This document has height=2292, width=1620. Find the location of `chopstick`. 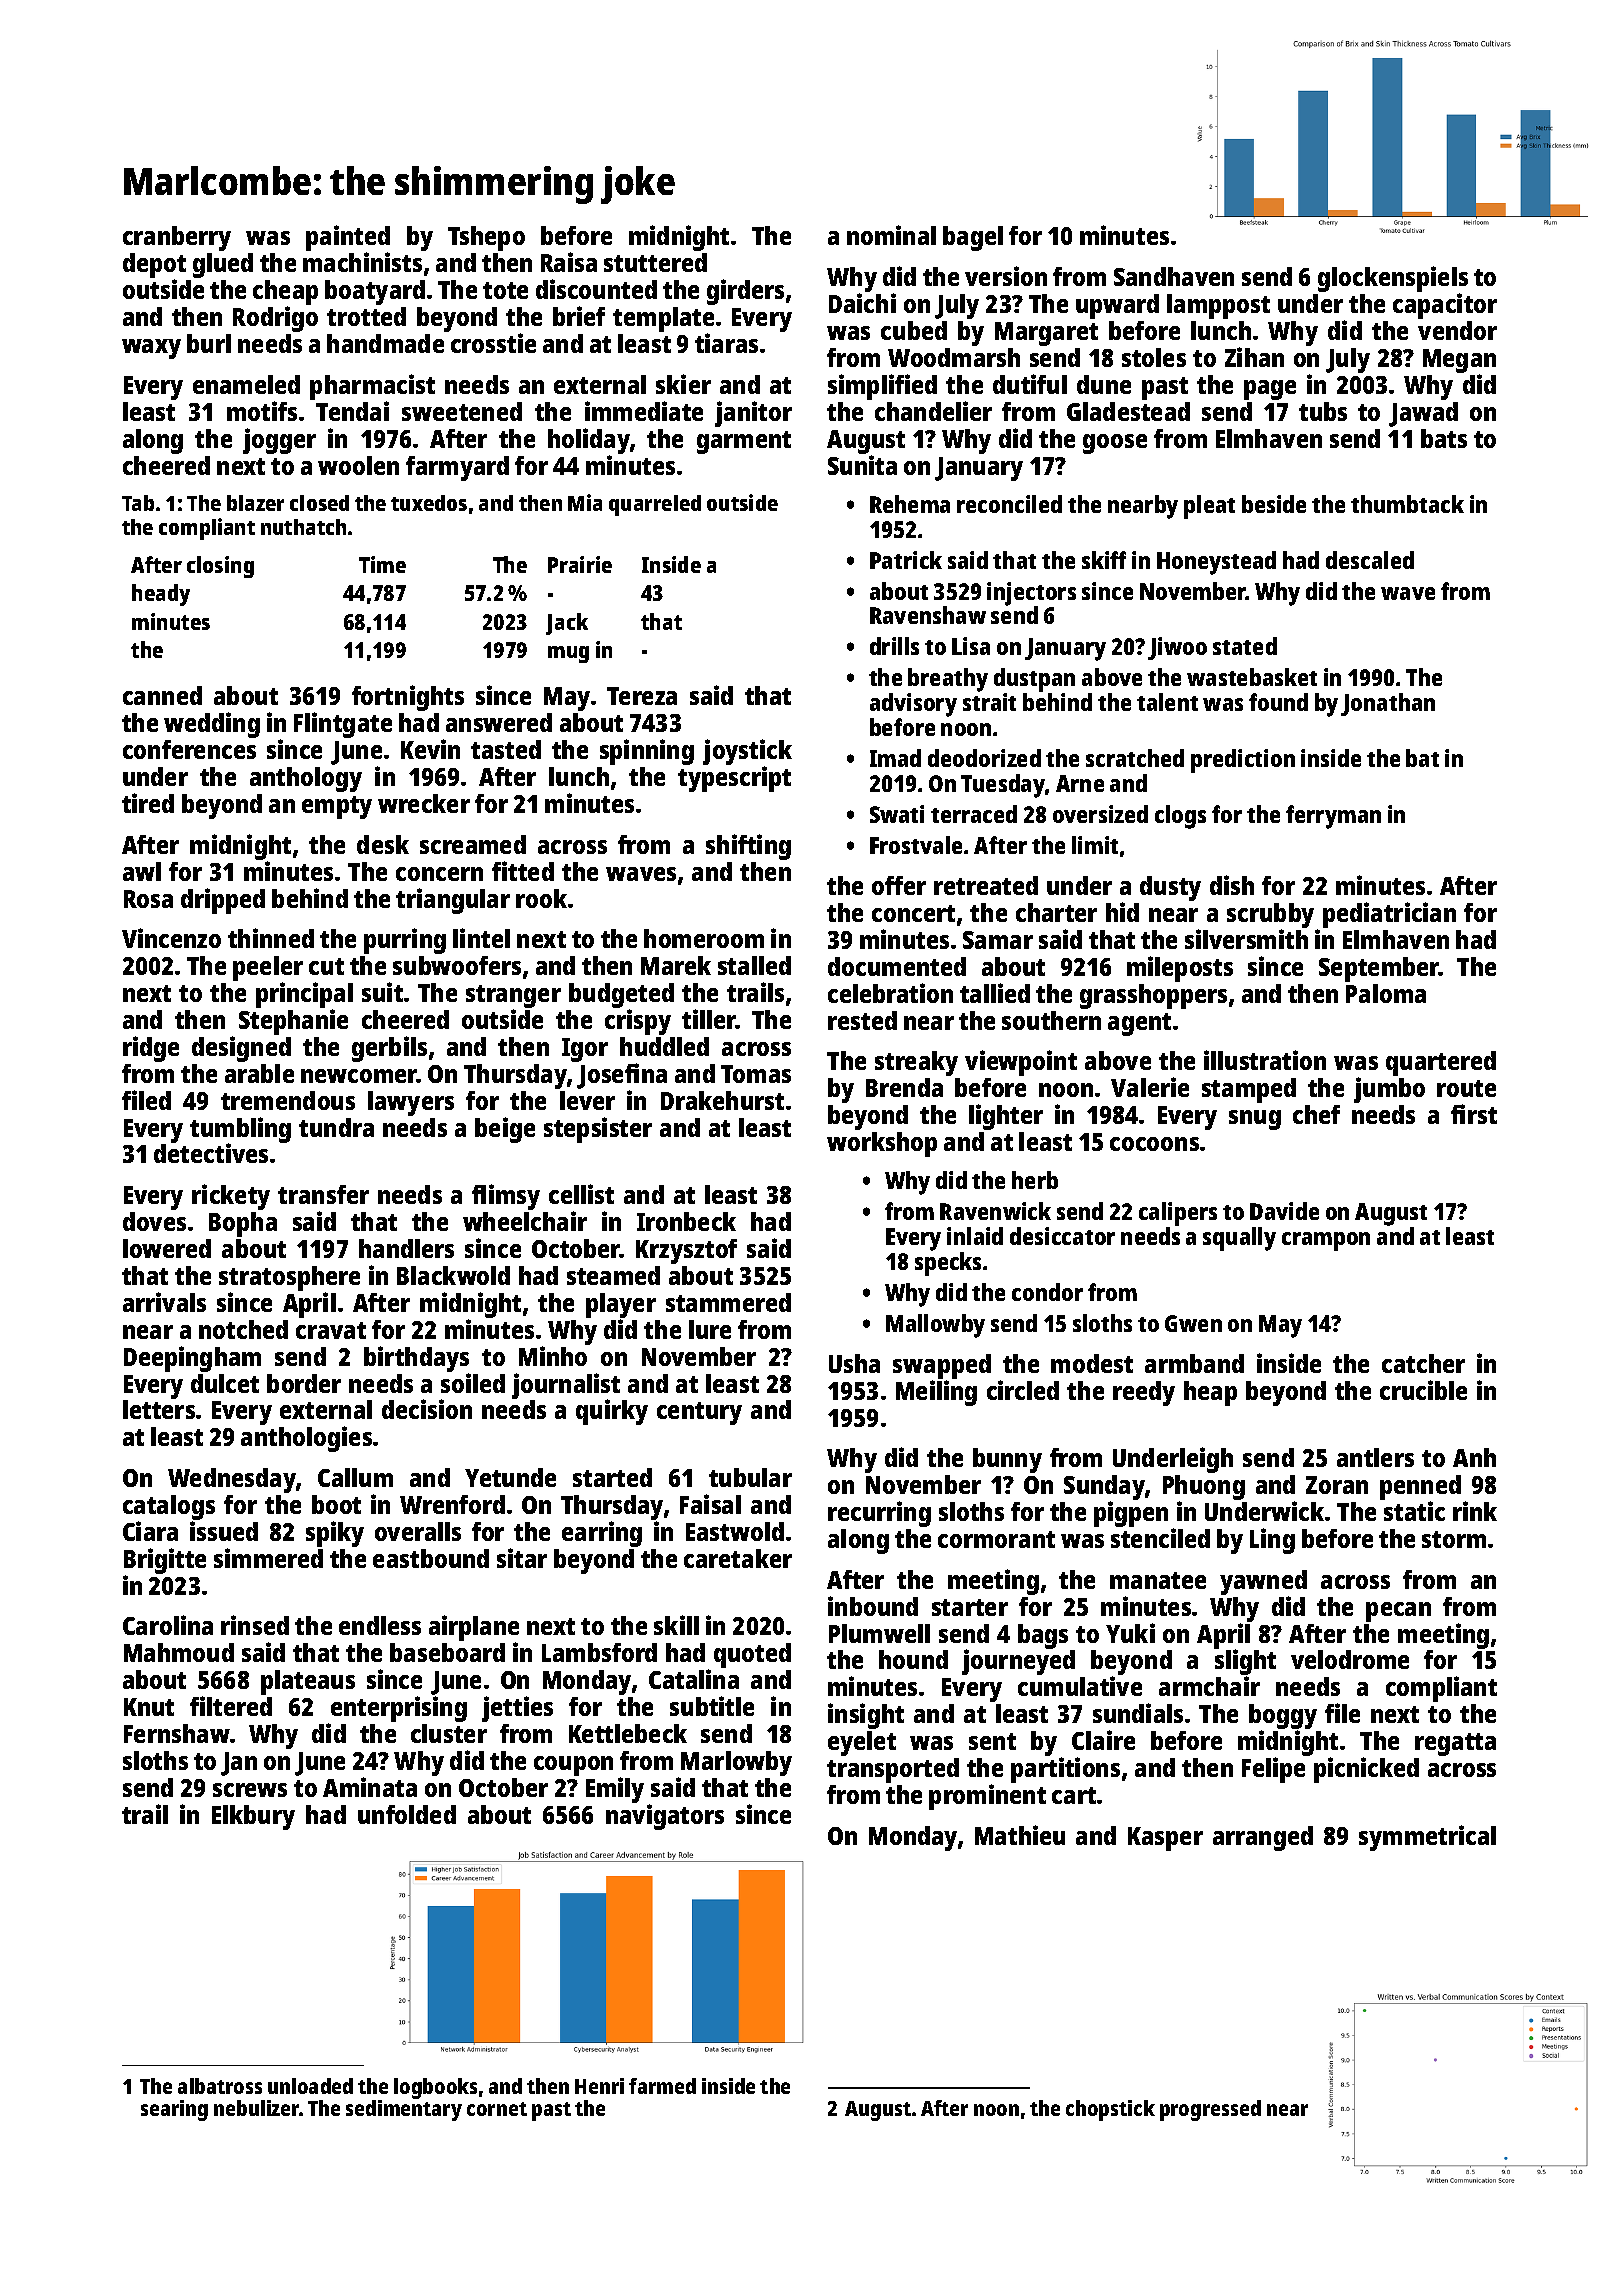

chopstick is located at coordinates (1110, 2110).
